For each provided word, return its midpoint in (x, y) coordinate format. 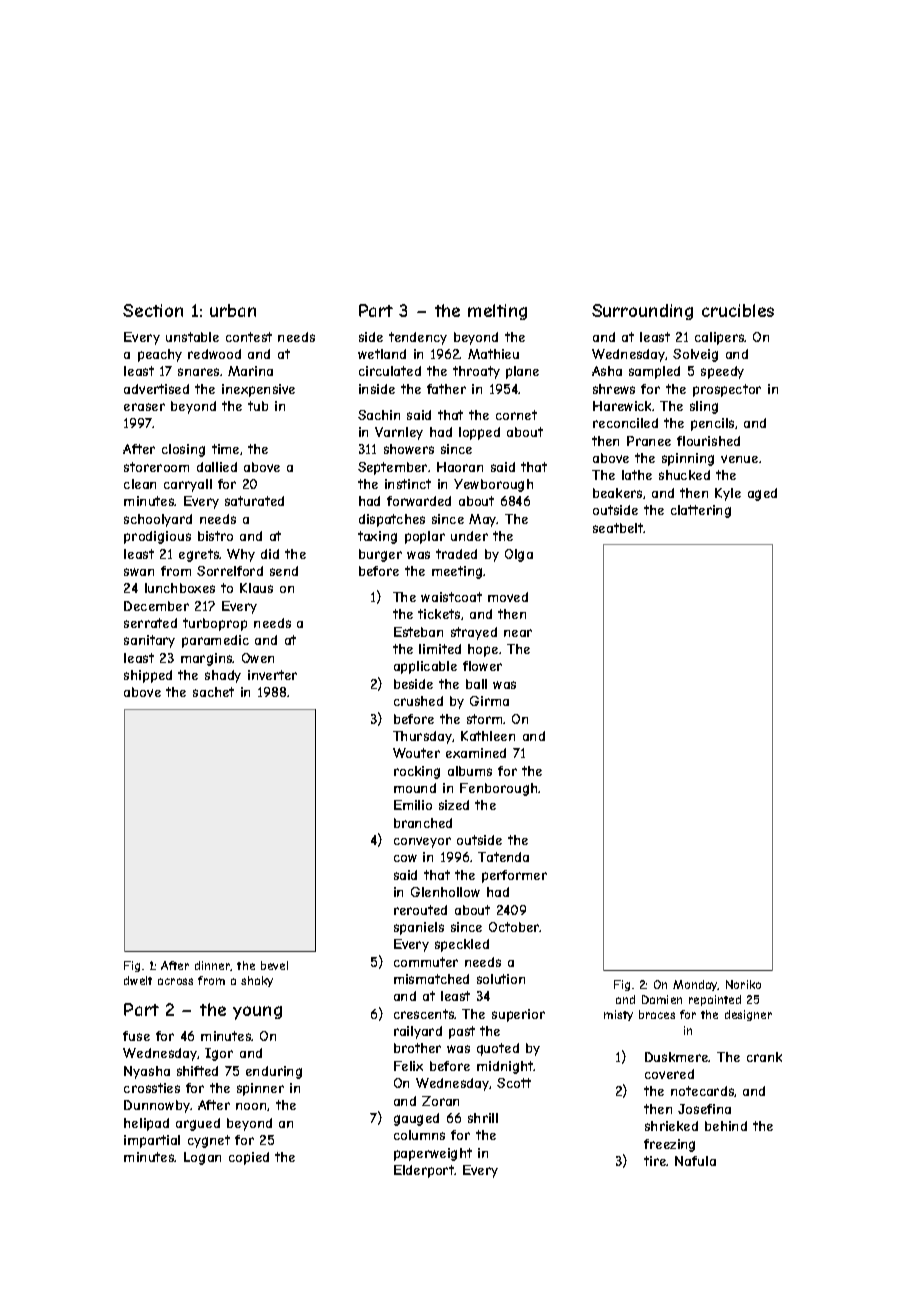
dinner (213, 966)
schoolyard (158, 520)
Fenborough (498, 789)
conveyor (422, 842)
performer (514, 876)
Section (153, 310)
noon (252, 1107)
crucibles (738, 310)
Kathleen (488, 736)
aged (762, 494)
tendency (418, 338)
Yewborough (493, 485)
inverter (272, 675)
